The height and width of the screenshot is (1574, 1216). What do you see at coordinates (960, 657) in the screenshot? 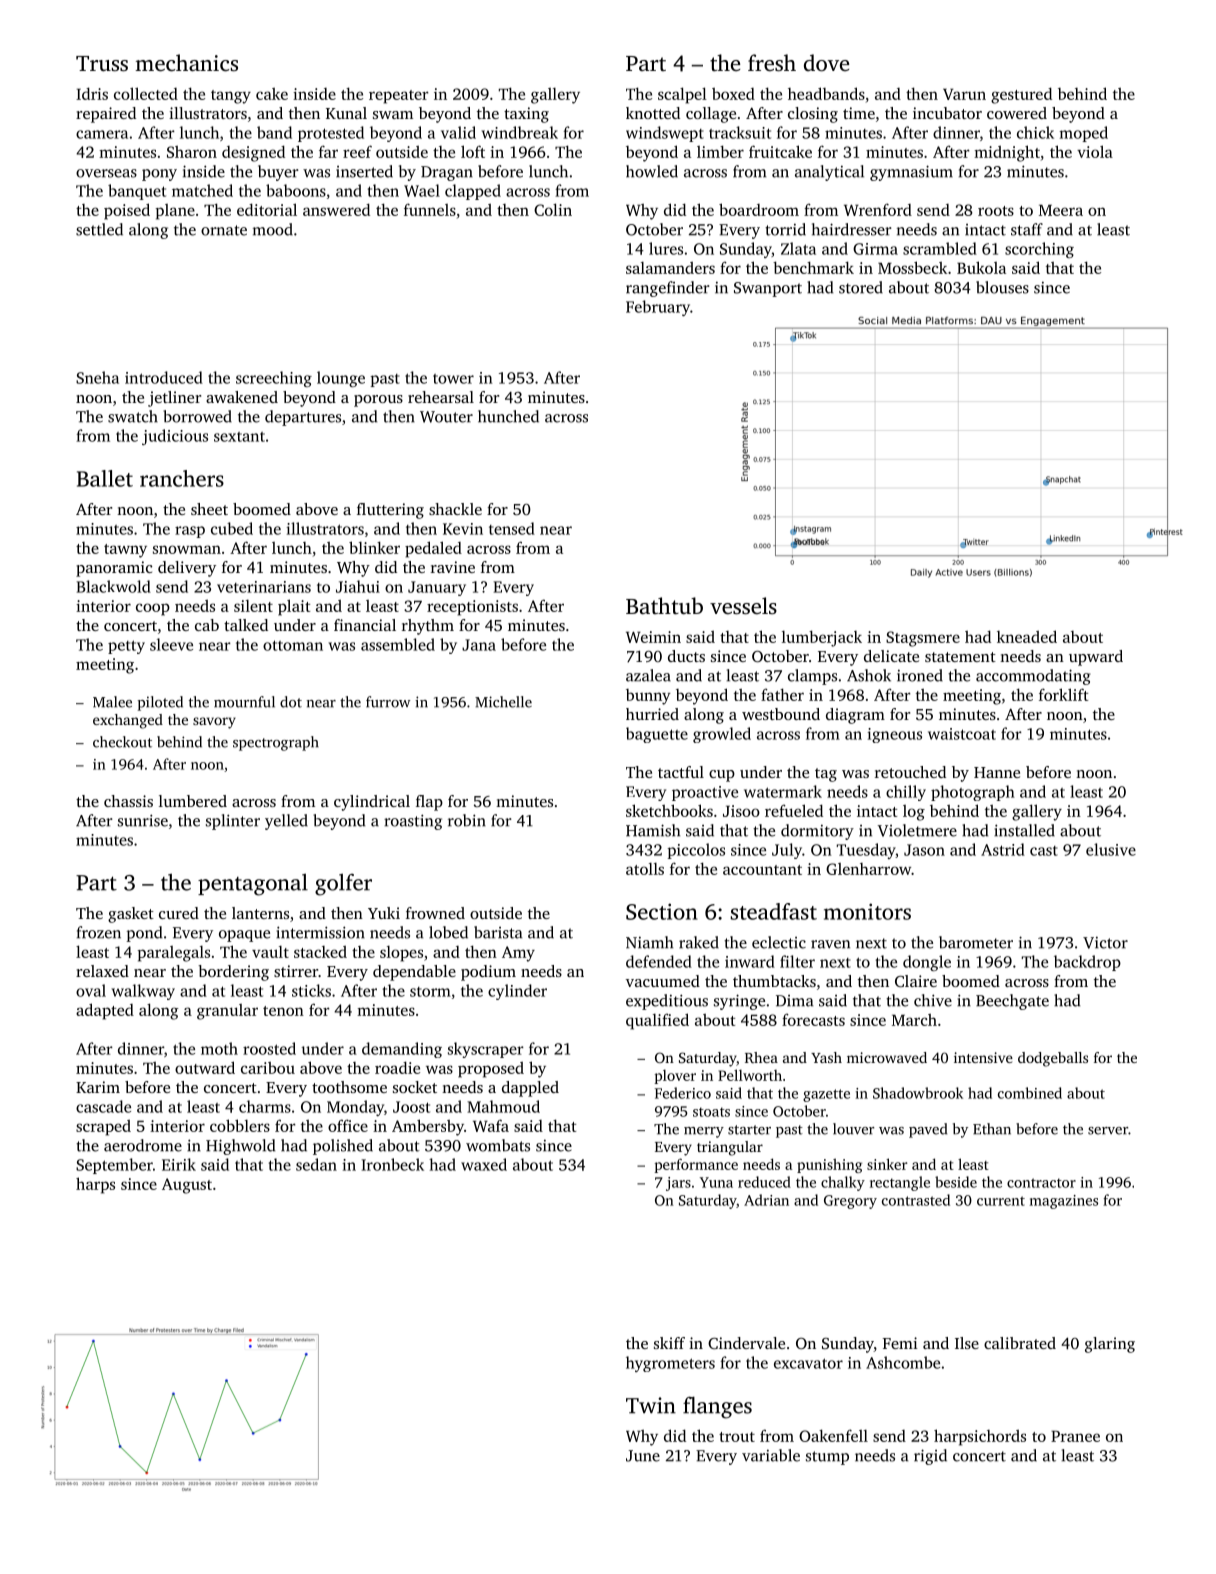
I see `statement` at bounding box center [960, 657].
